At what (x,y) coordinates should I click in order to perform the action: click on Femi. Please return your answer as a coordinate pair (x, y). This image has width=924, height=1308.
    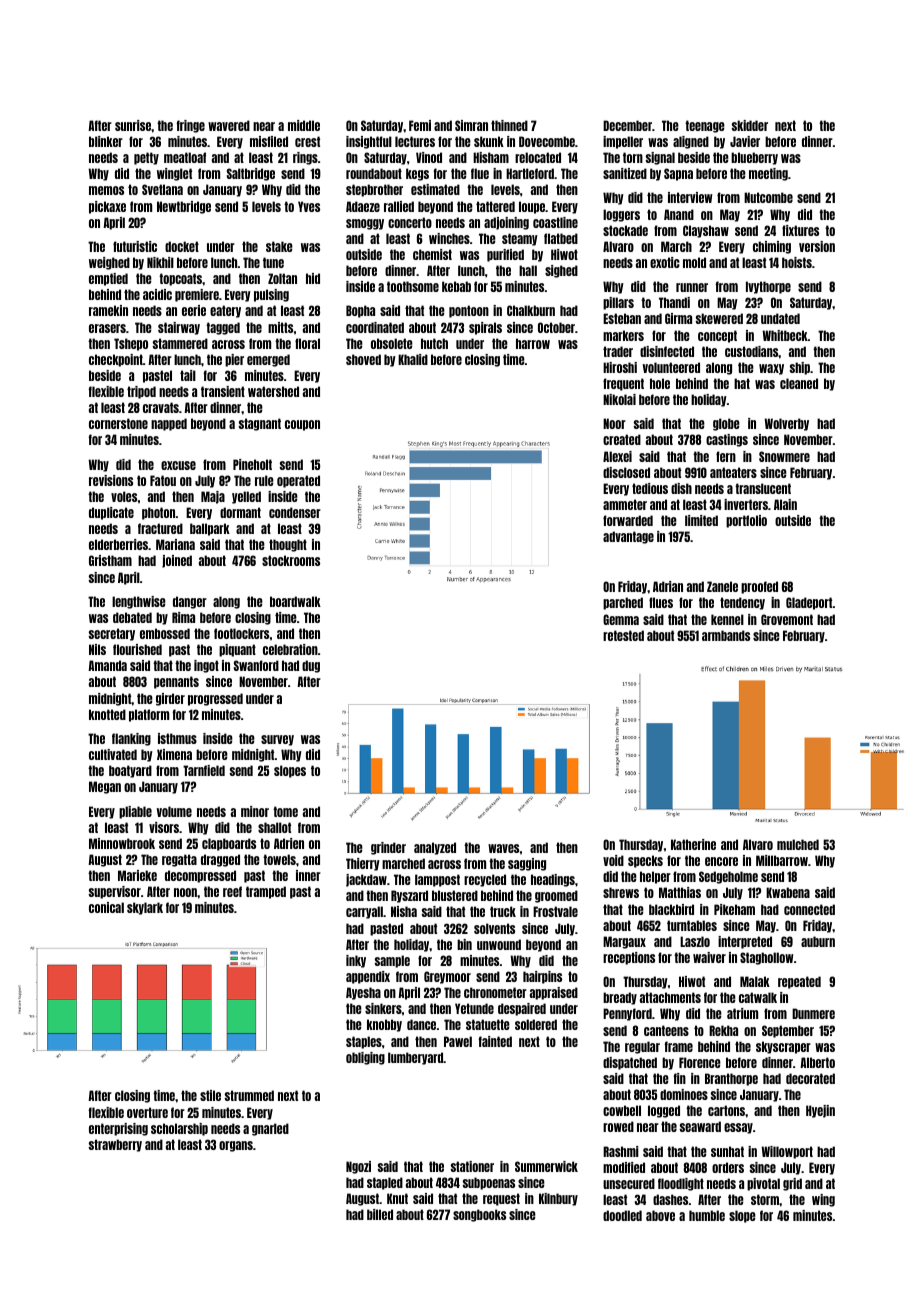
    Looking at the image, I should click on (420, 125).
